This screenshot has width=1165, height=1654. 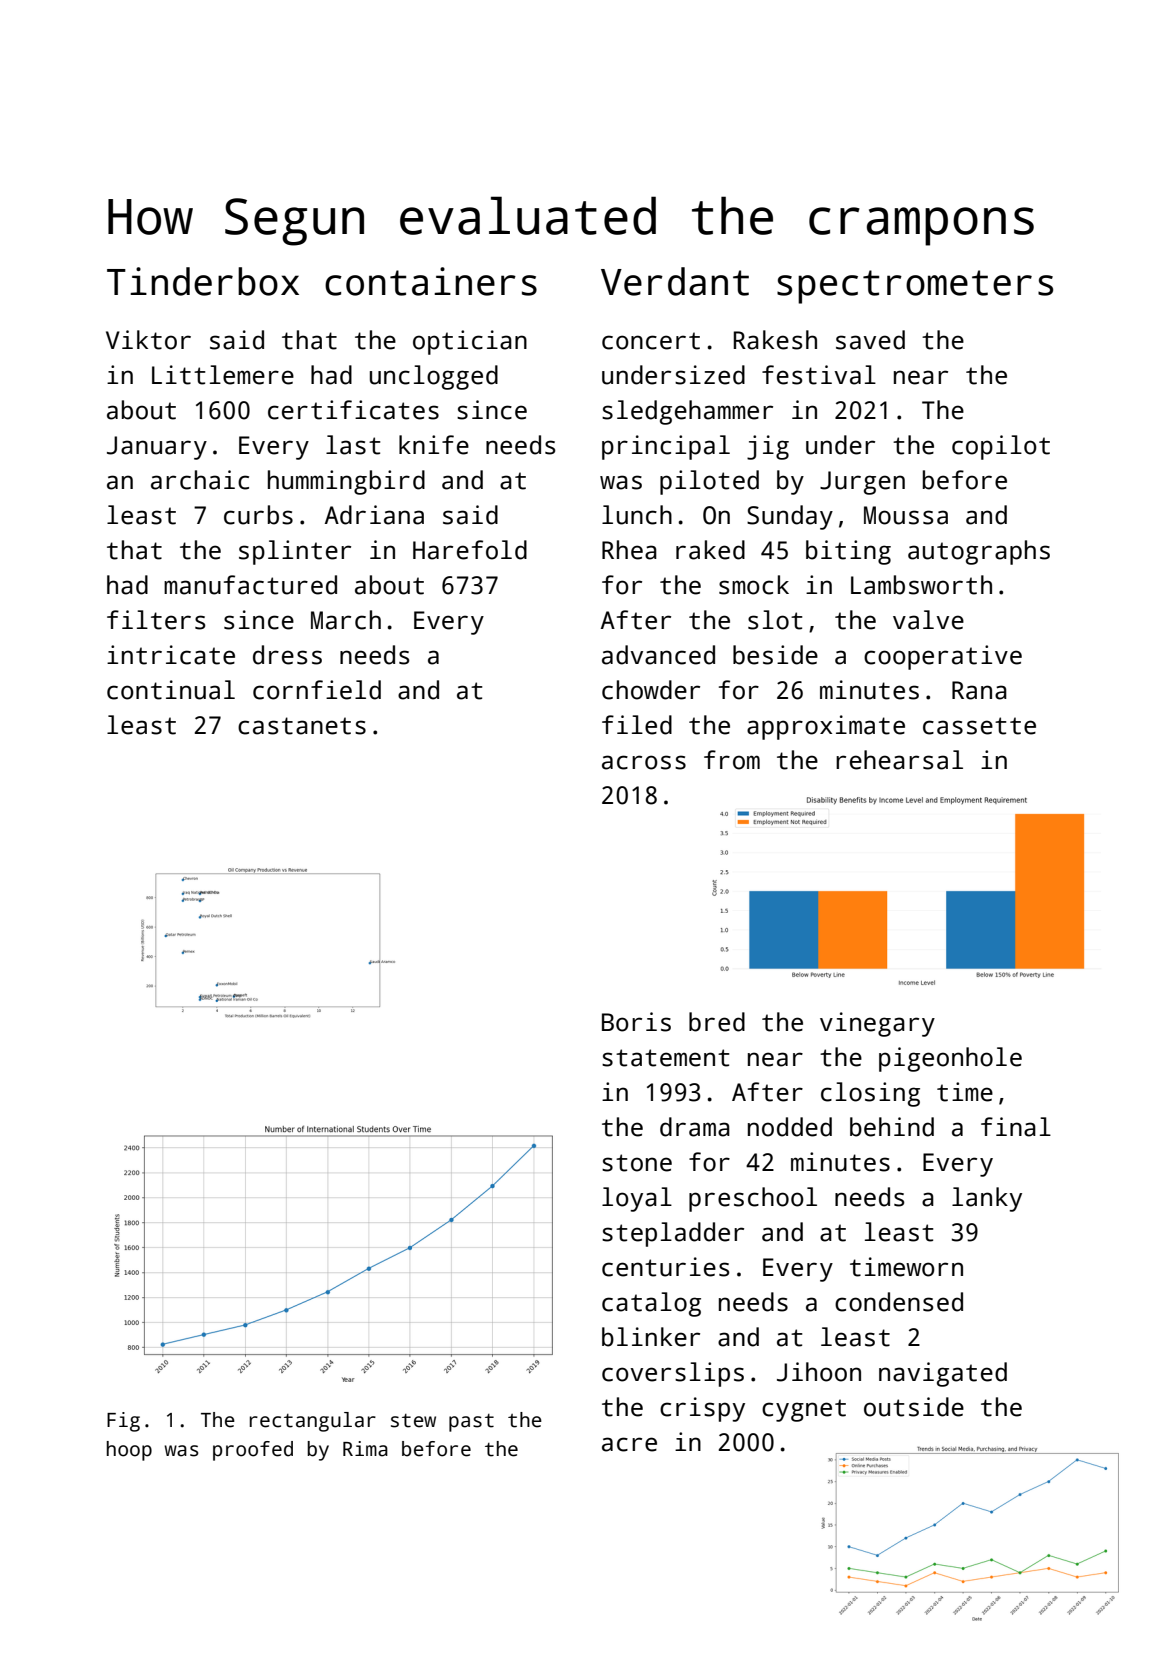 I want to click on pigeonhole, so click(x=950, y=1059).
